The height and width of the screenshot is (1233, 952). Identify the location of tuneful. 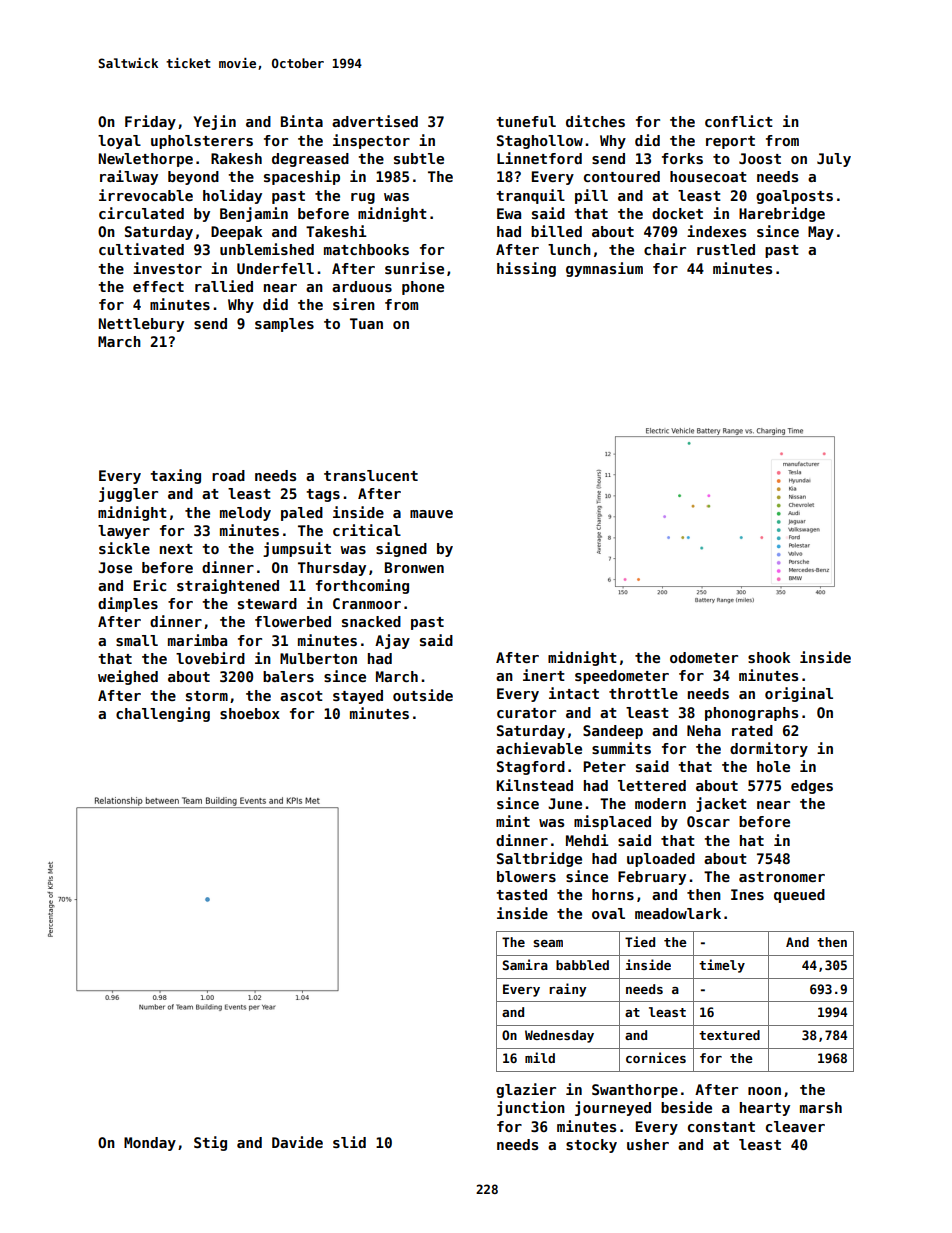
(526, 121).
